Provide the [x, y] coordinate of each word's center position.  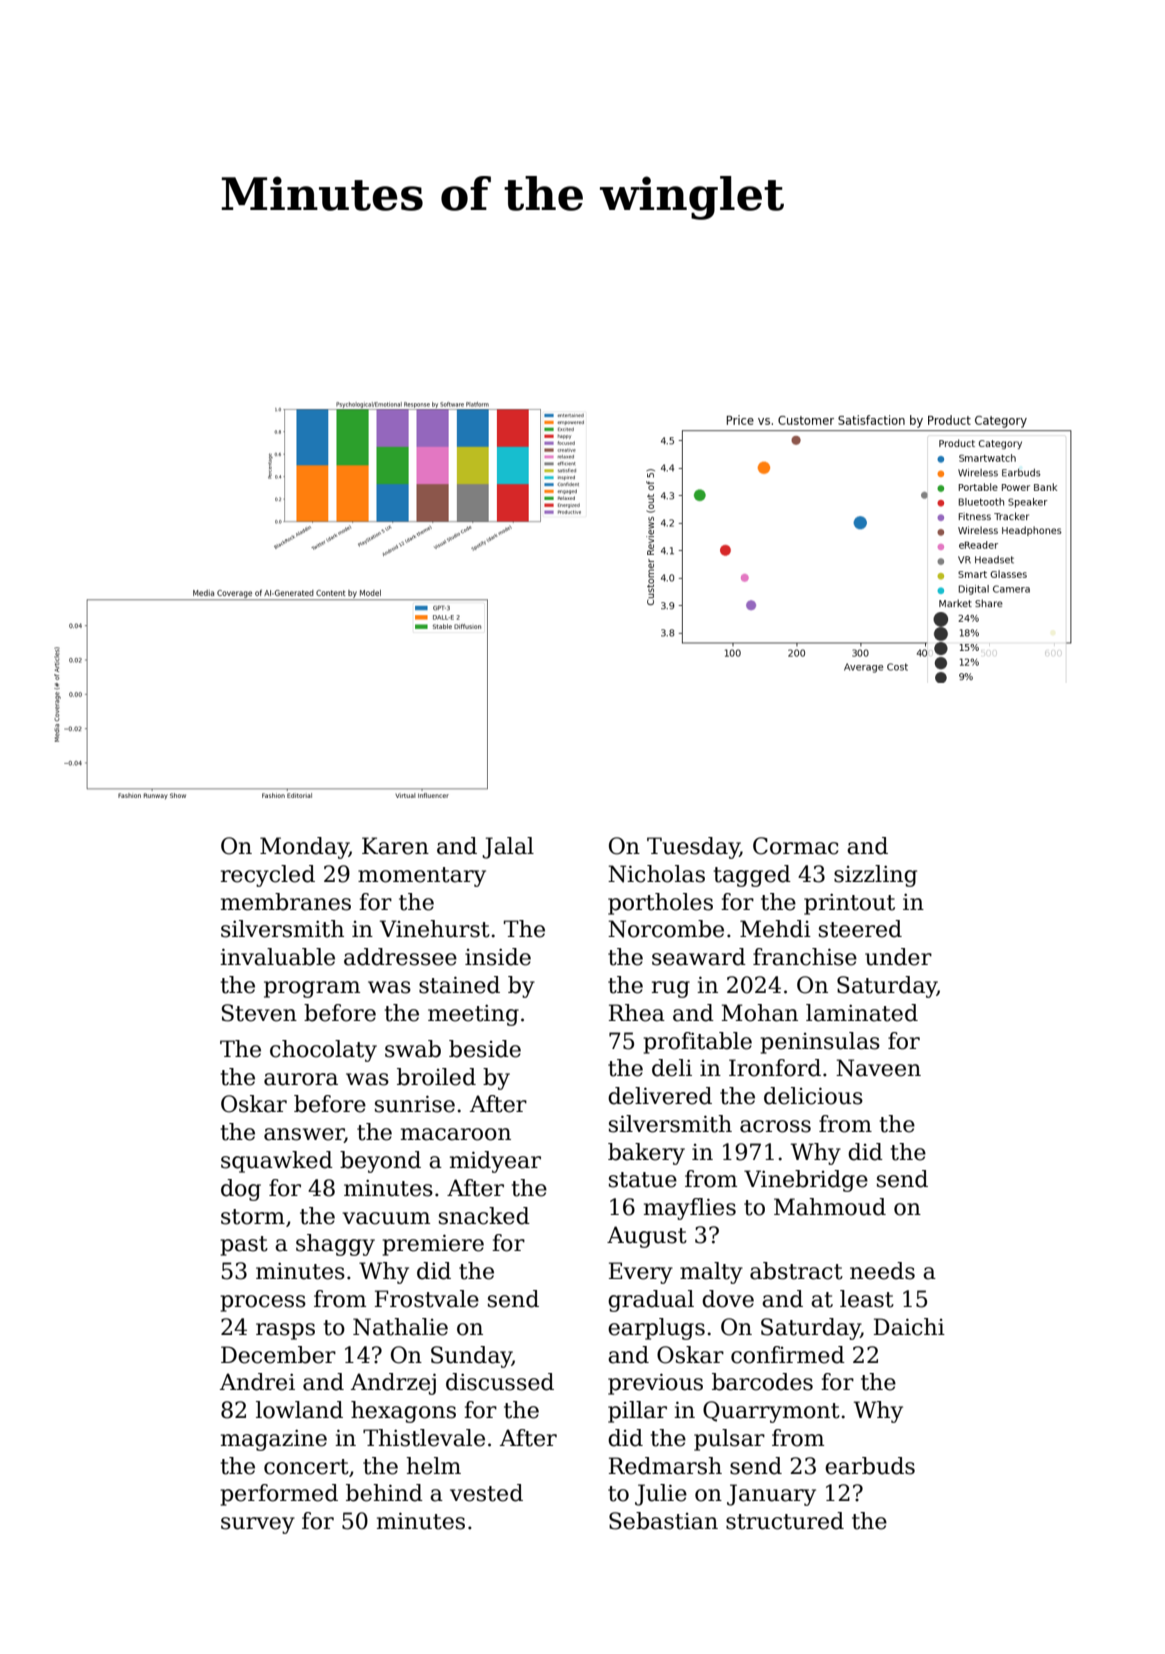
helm [433, 1466]
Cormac [795, 846]
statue [643, 1180]
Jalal [508, 848]
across [775, 1126]
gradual [651, 1301]
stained [459, 985]
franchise [805, 957]
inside [498, 957]
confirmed [788, 1355]
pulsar [729, 1440]
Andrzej [393, 1384]
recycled [268, 876]
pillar [637, 1412]
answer [304, 1135]
